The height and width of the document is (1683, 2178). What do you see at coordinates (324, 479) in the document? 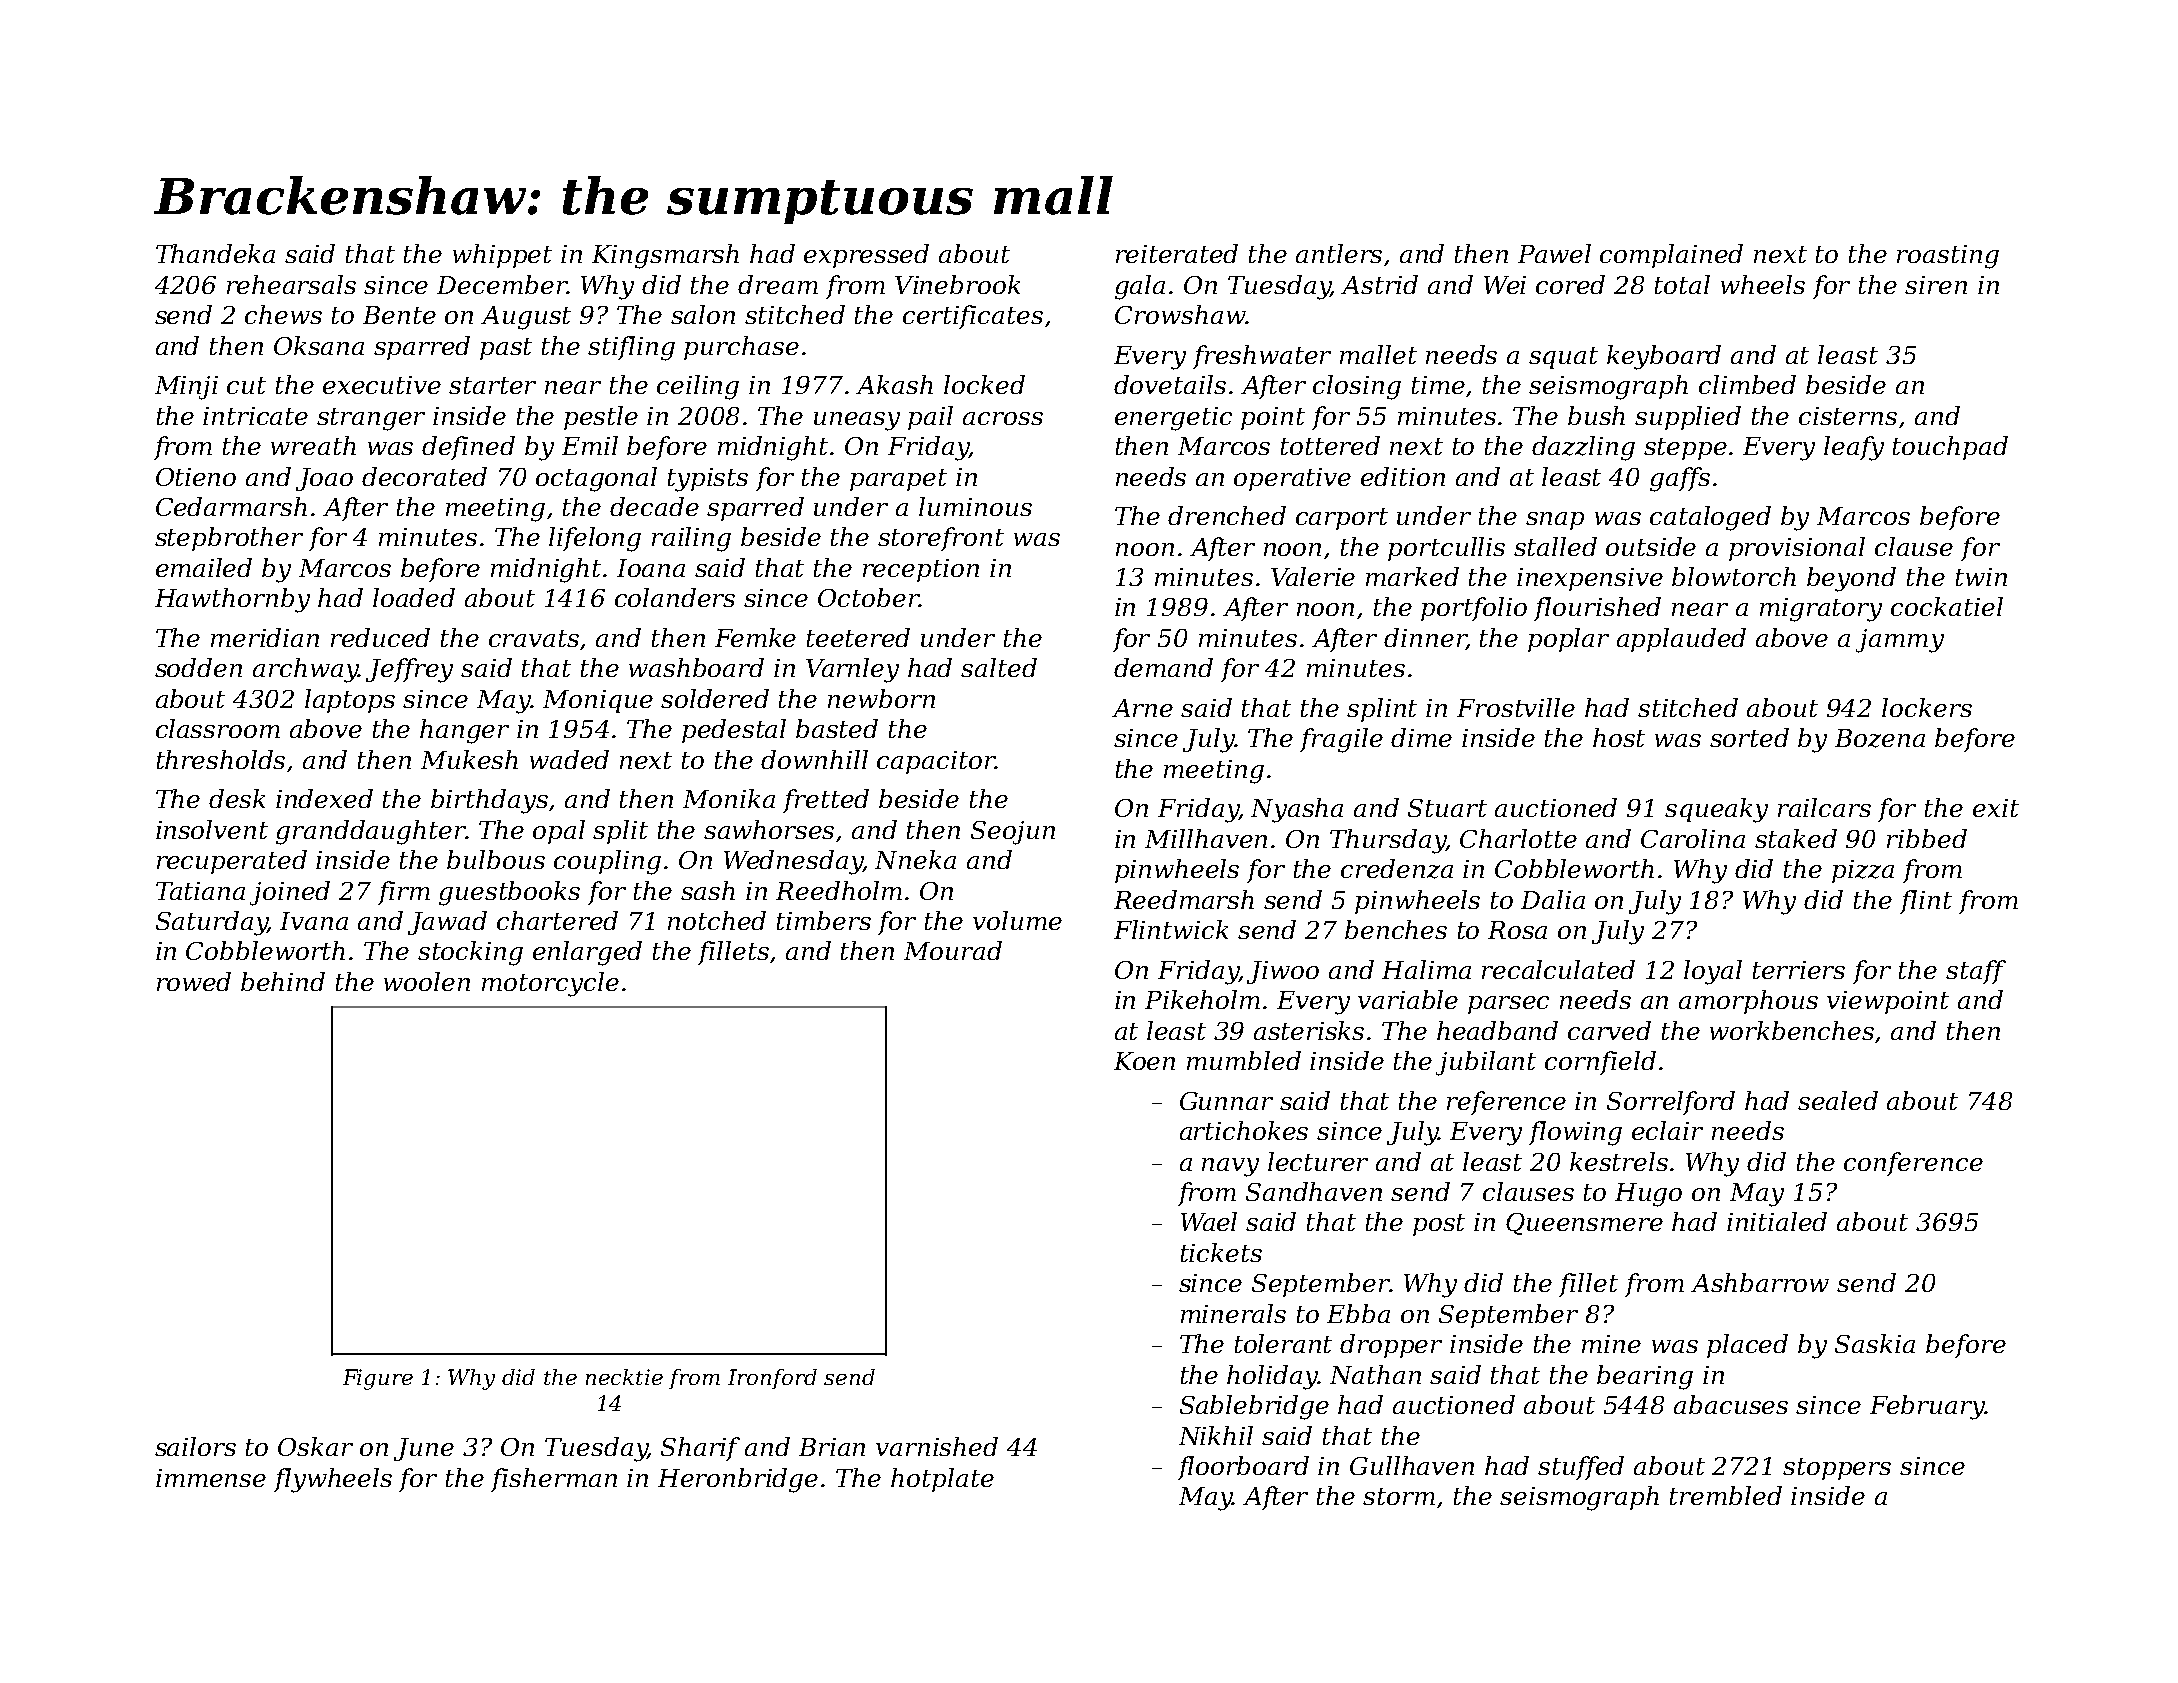
I see `Joao` at bounding box center [324, 479].
